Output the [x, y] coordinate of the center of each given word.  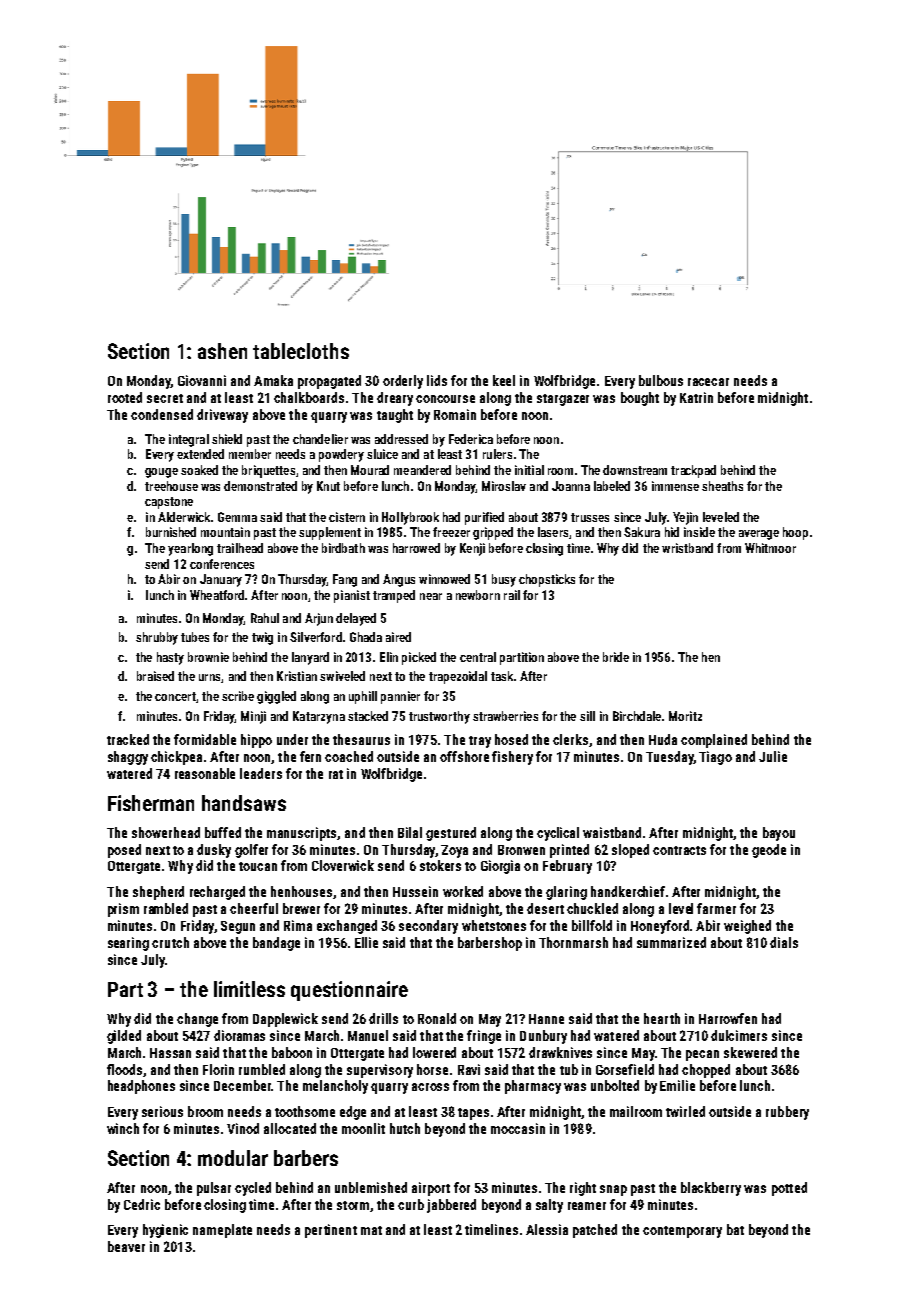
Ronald [437, 1018]
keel [504, 380]
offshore [464, 756]
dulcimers [739, 1035]
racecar [708, 382]
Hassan [170, 1053]
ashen [222, 351]
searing [128, 944]
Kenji [472, 549]
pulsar [214, 1189]
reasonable [205, 773]
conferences [222, 564]
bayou [779, 834]
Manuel [368, 1035]
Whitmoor [770, 548]
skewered [750, 1052]
